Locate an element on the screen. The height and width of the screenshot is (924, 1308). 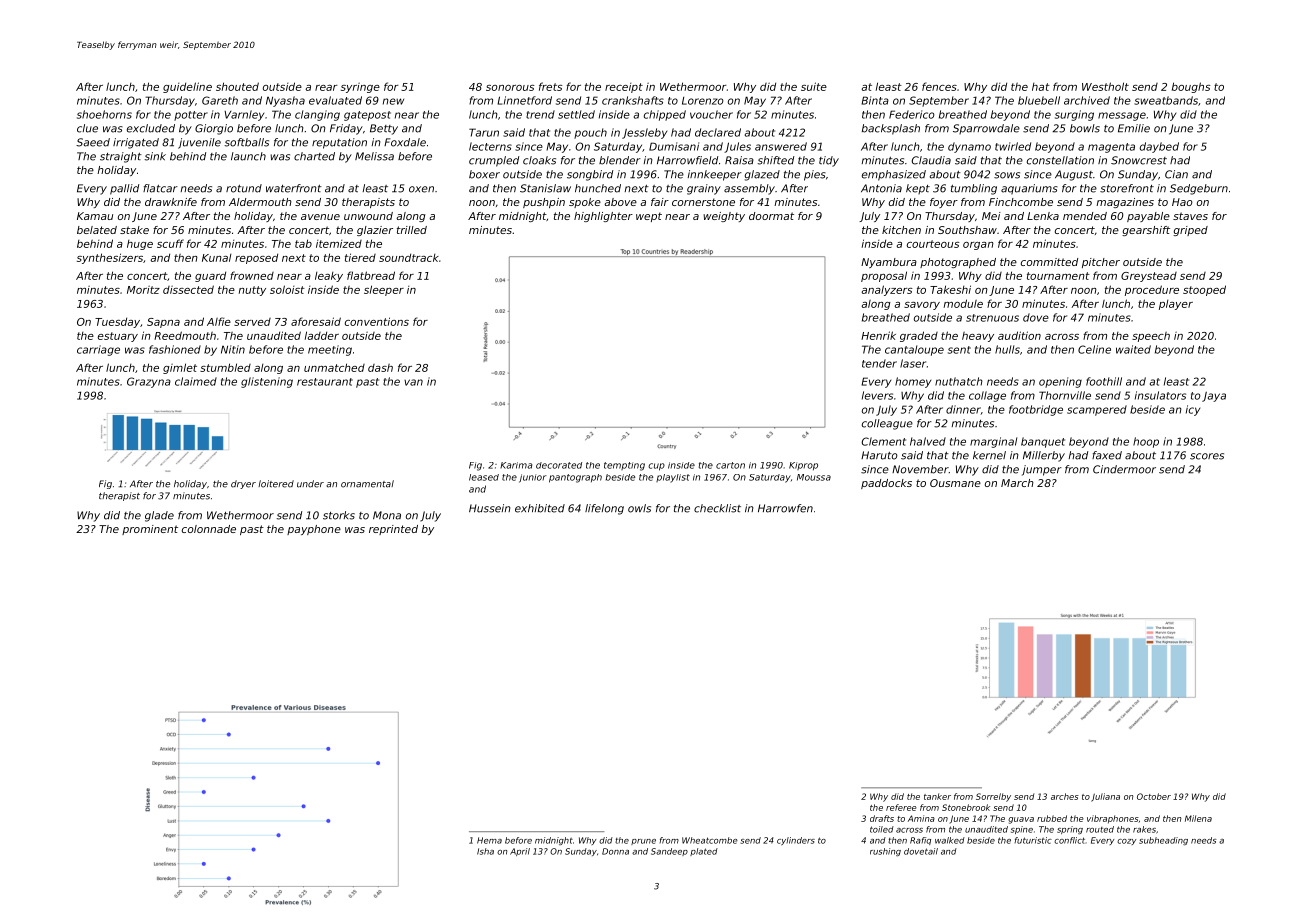
Ousmane is located at coordinates (955, 483).
